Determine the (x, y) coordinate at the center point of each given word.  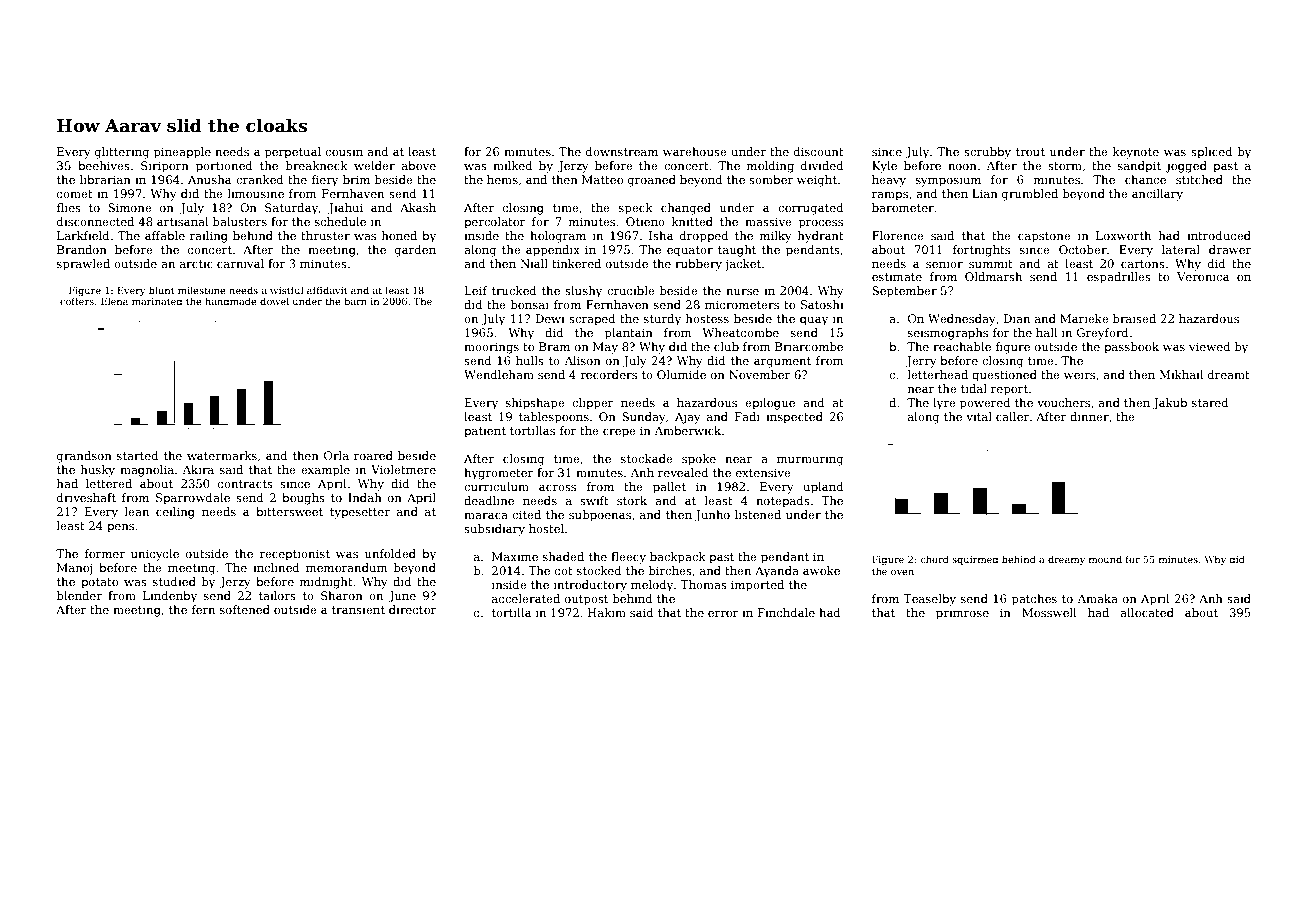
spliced (1212, 153)
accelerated (526, 598)
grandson (84, 457)
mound (1105, 559)
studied (174, 581)
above (419, 165)
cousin (344, 151)
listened (758, 514)
